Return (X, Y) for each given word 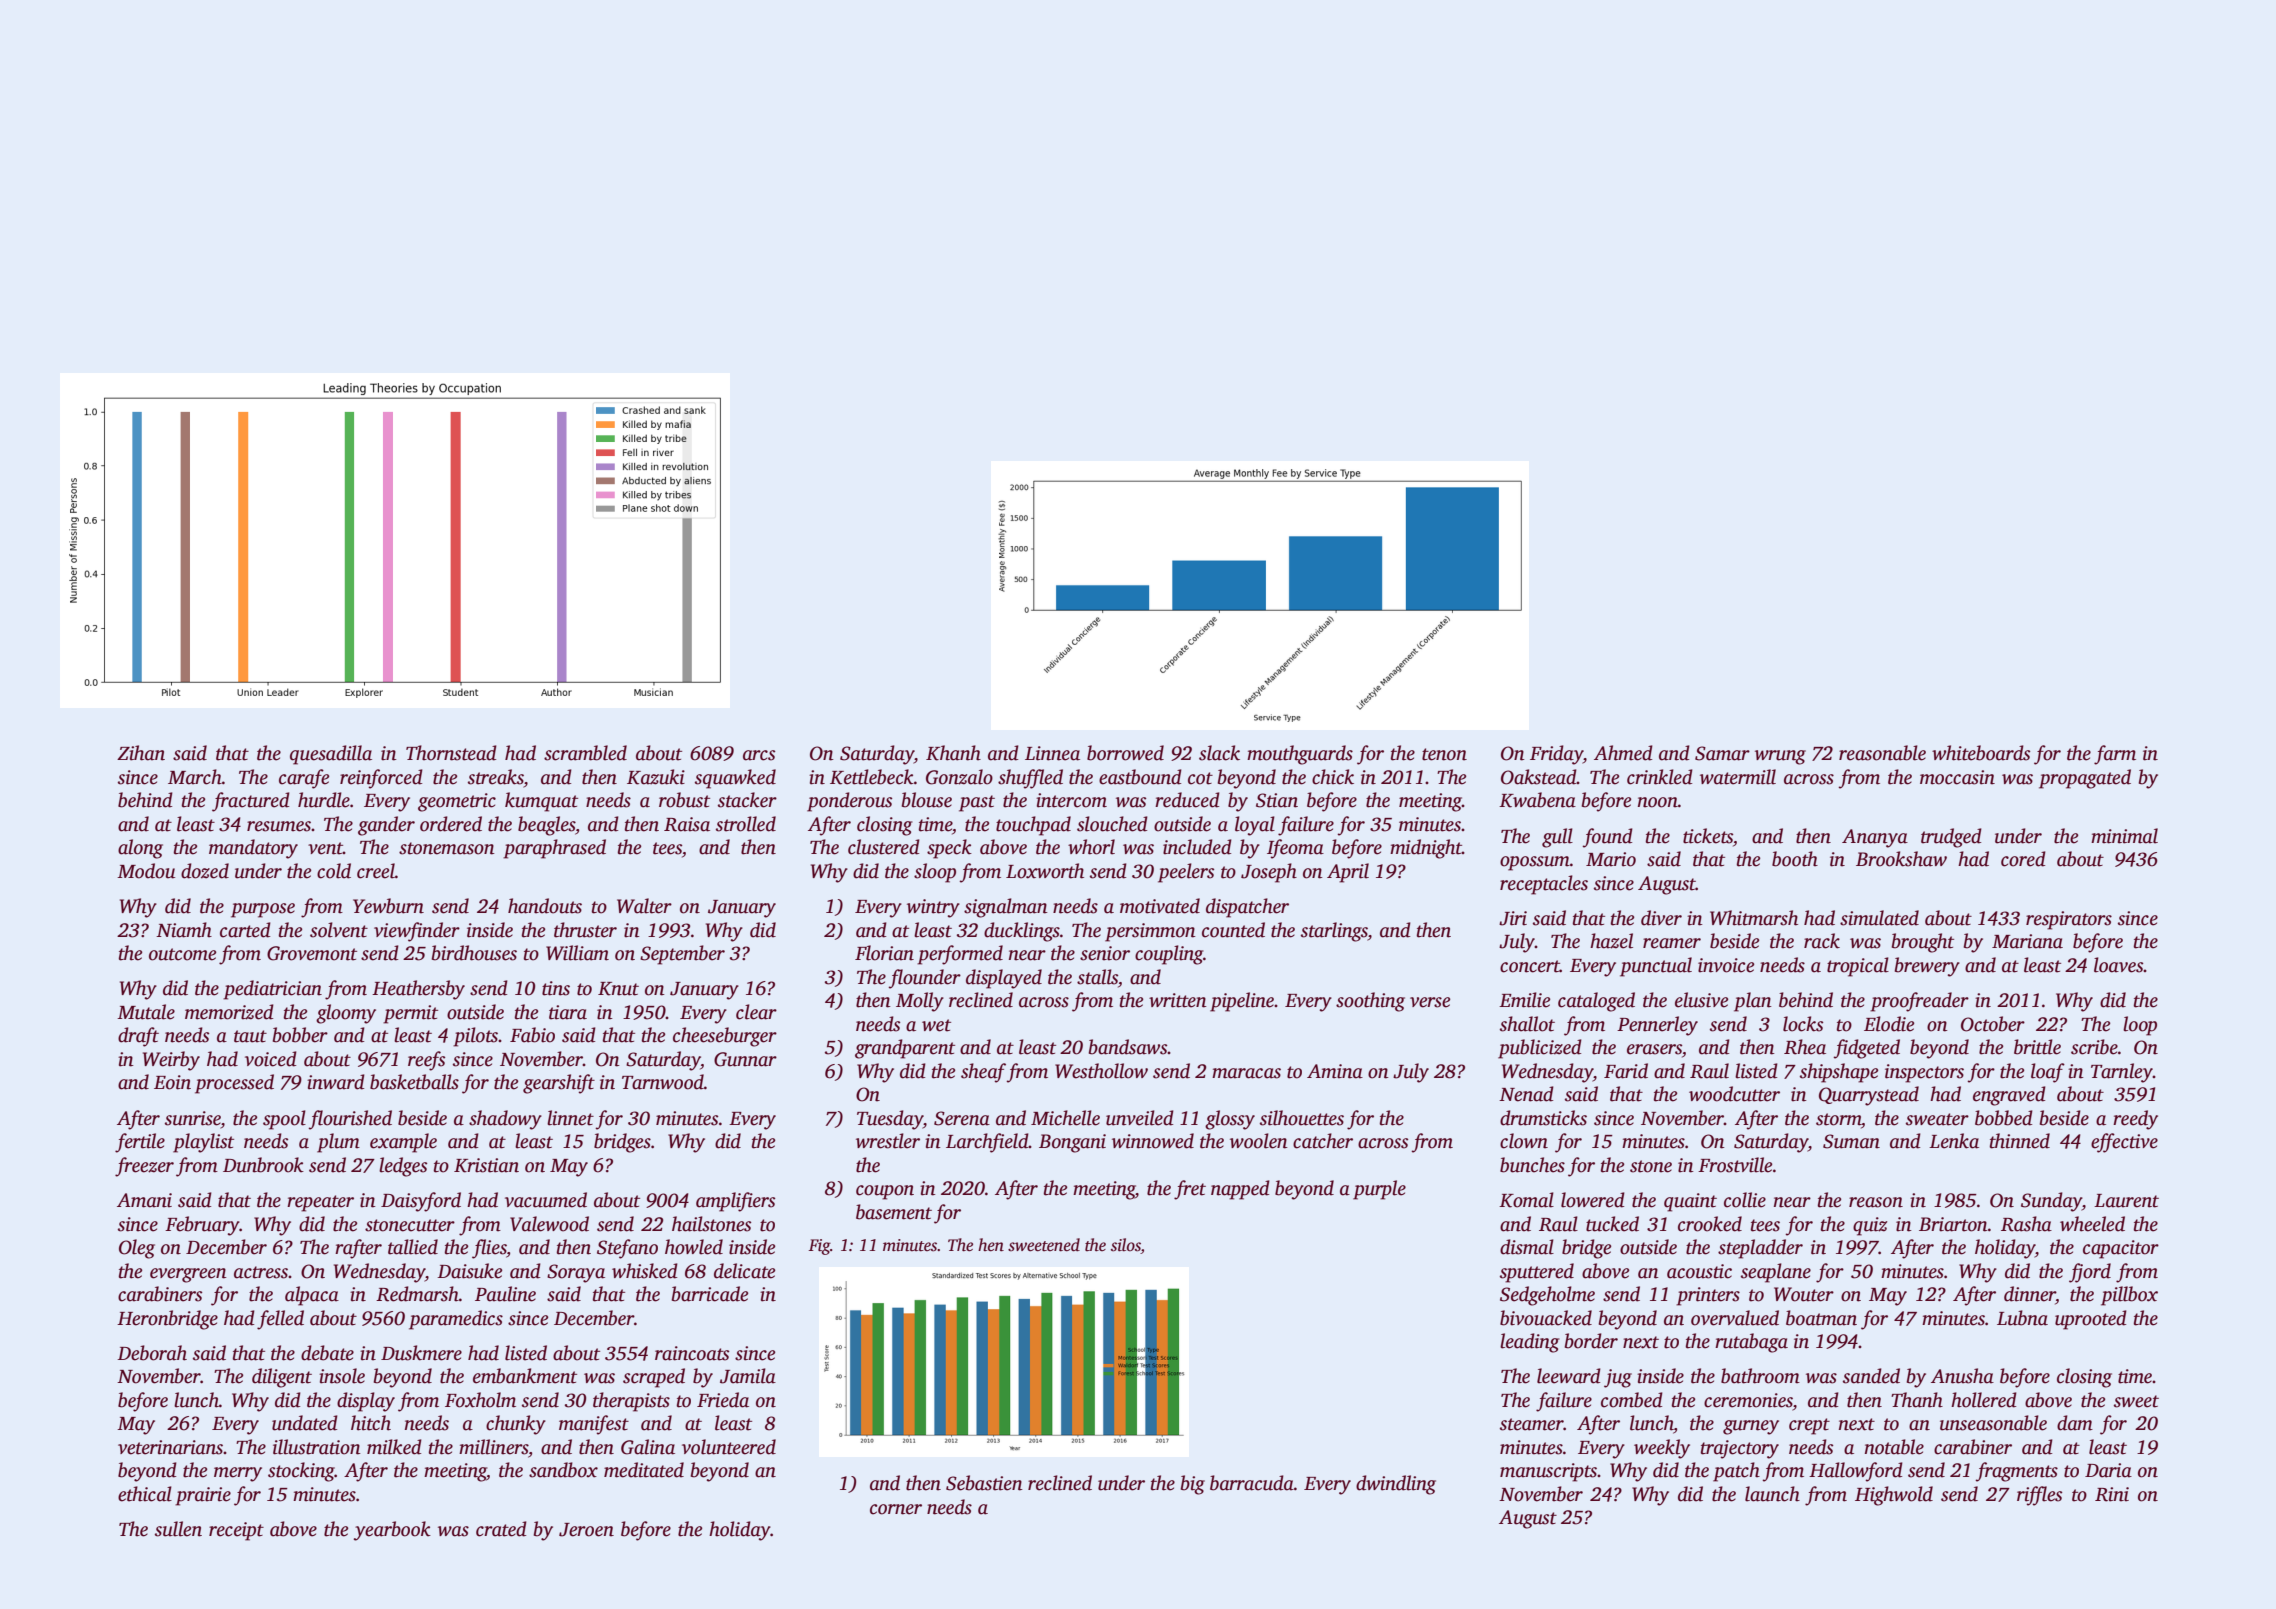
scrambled (585, 753)
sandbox (563, 1470)
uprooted (2091, 1320)
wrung (1780, 757)
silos (1126, 1246)
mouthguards (1300, 755)
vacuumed (546, 1200)
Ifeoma (1295, 849)
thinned (2020, 1141)
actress (261, 1272)
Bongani (1072, 1143)
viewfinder (417, 932)
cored (2023, 859)
